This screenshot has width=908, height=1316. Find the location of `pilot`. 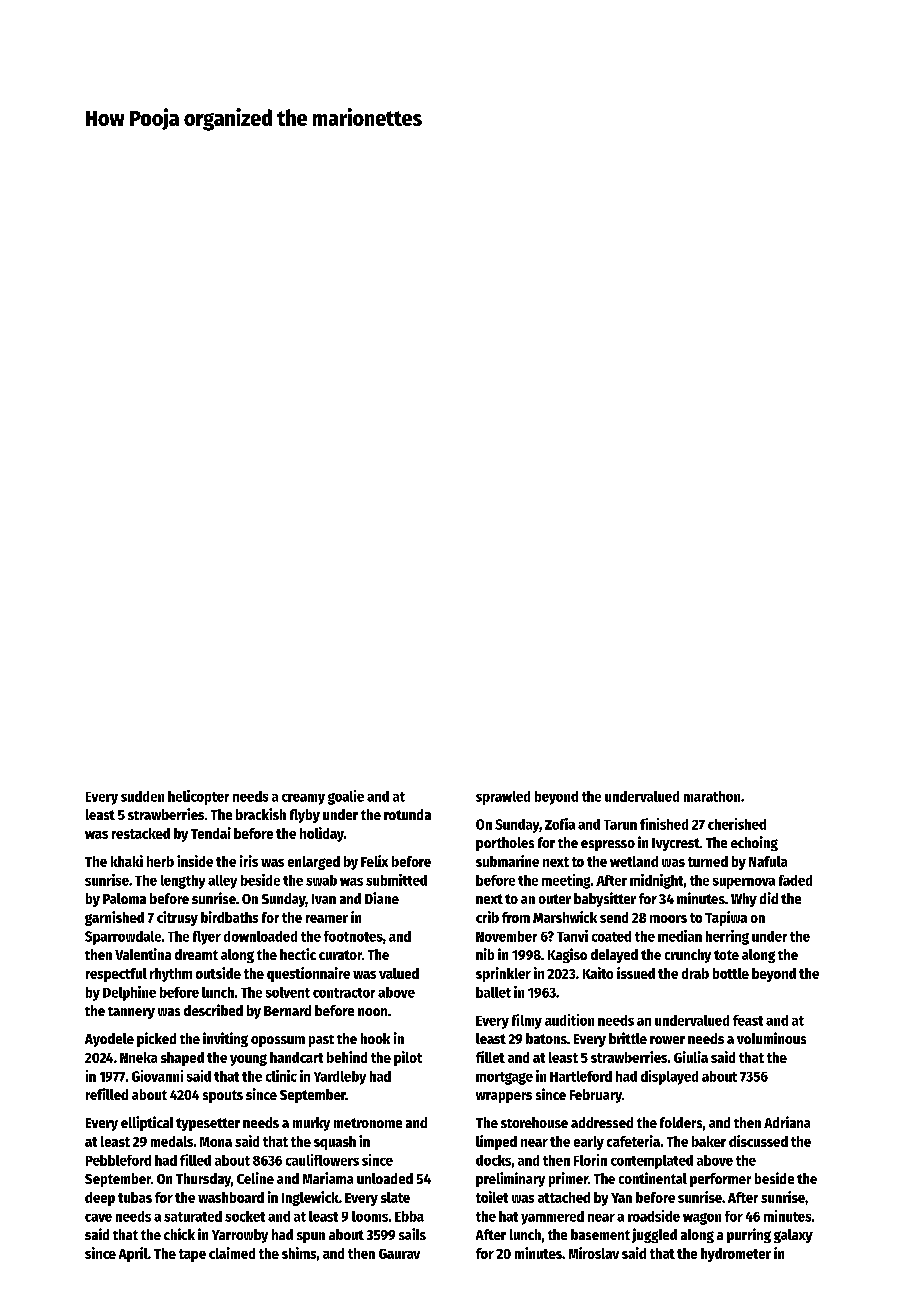

pilot is located at coordinates (408, 1058).
